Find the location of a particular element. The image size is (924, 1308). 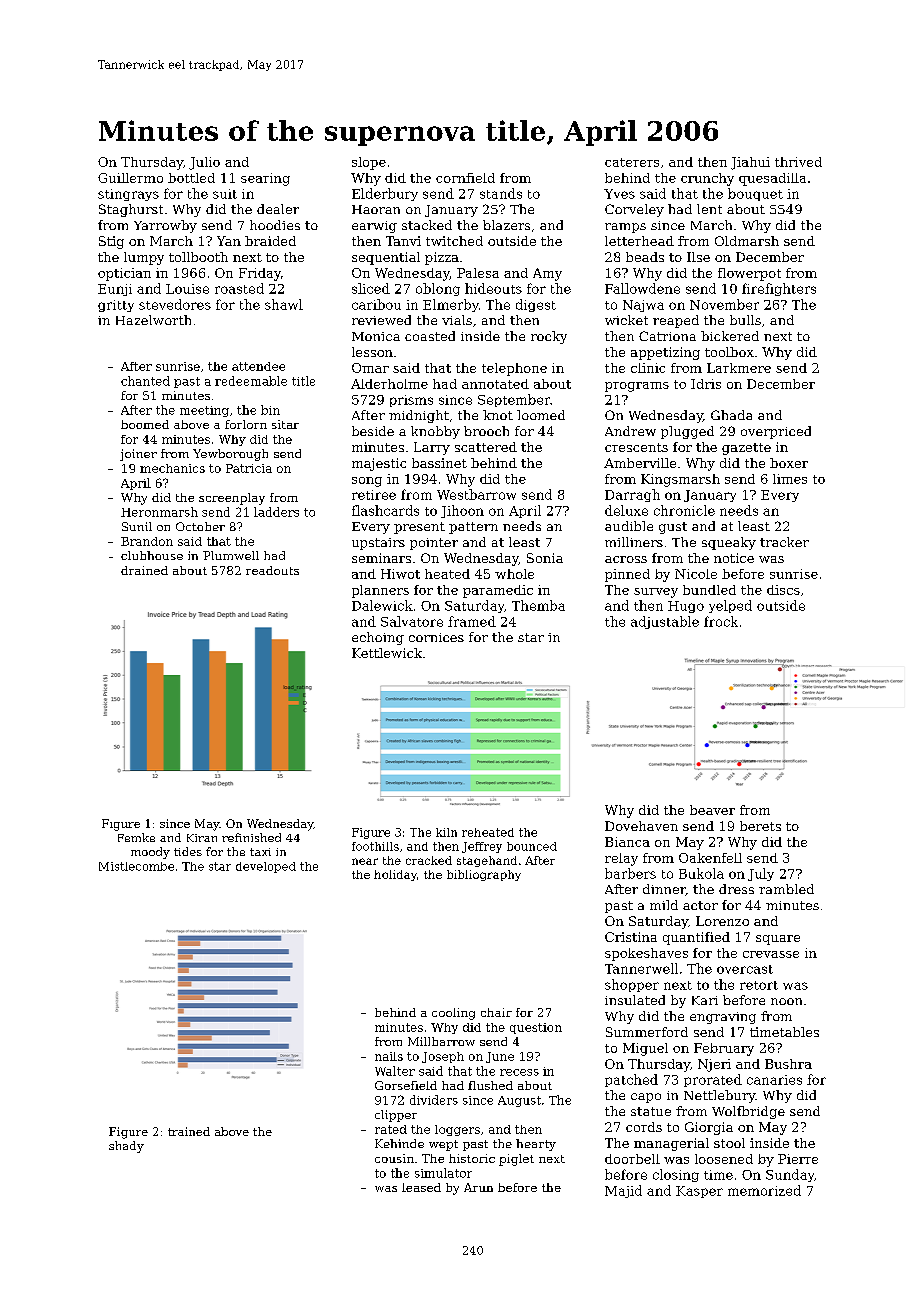

holiday is located at coordinates (395, 875).
